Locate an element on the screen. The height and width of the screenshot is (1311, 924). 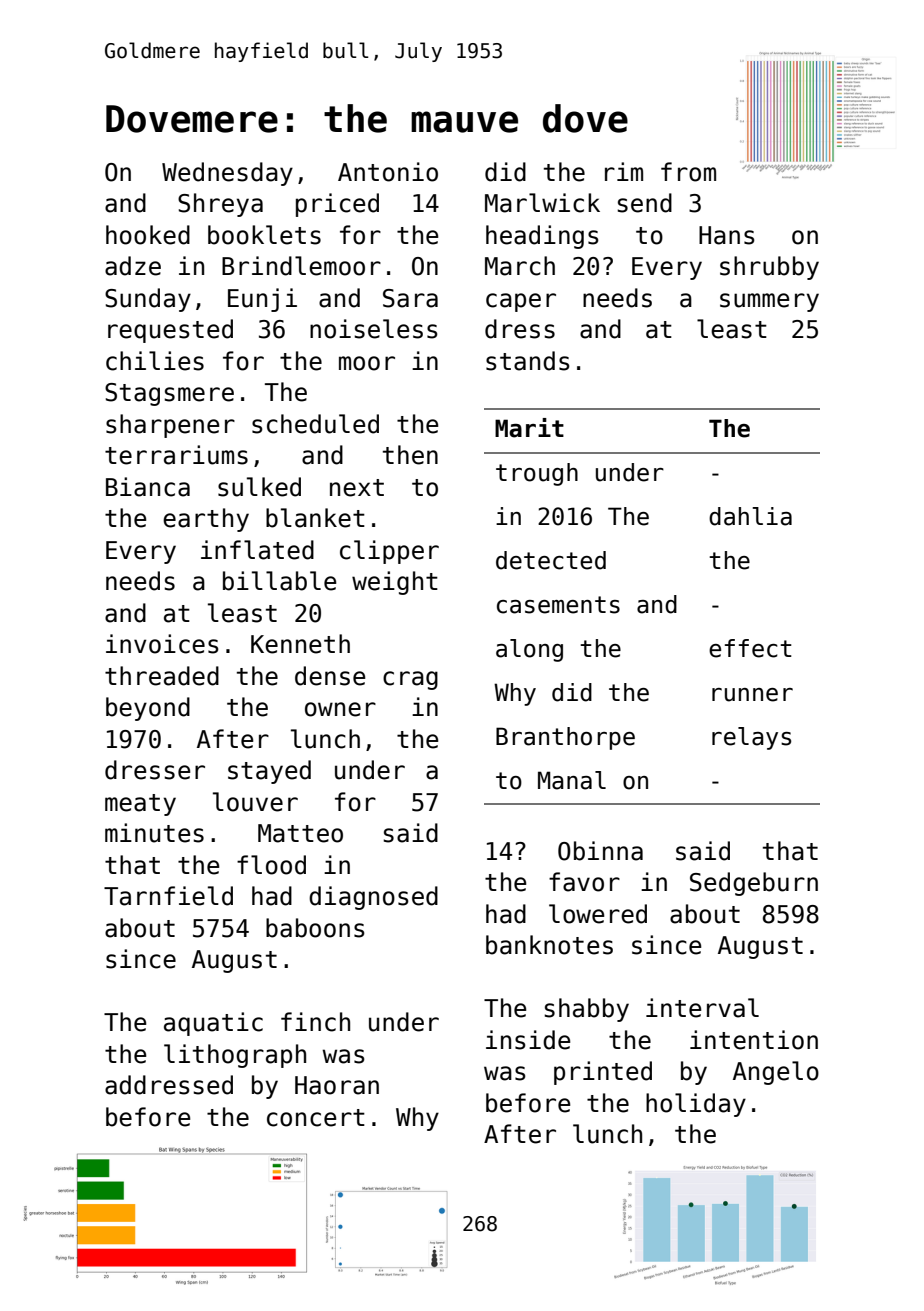
Shreya is located at coordinates (220, 205).
